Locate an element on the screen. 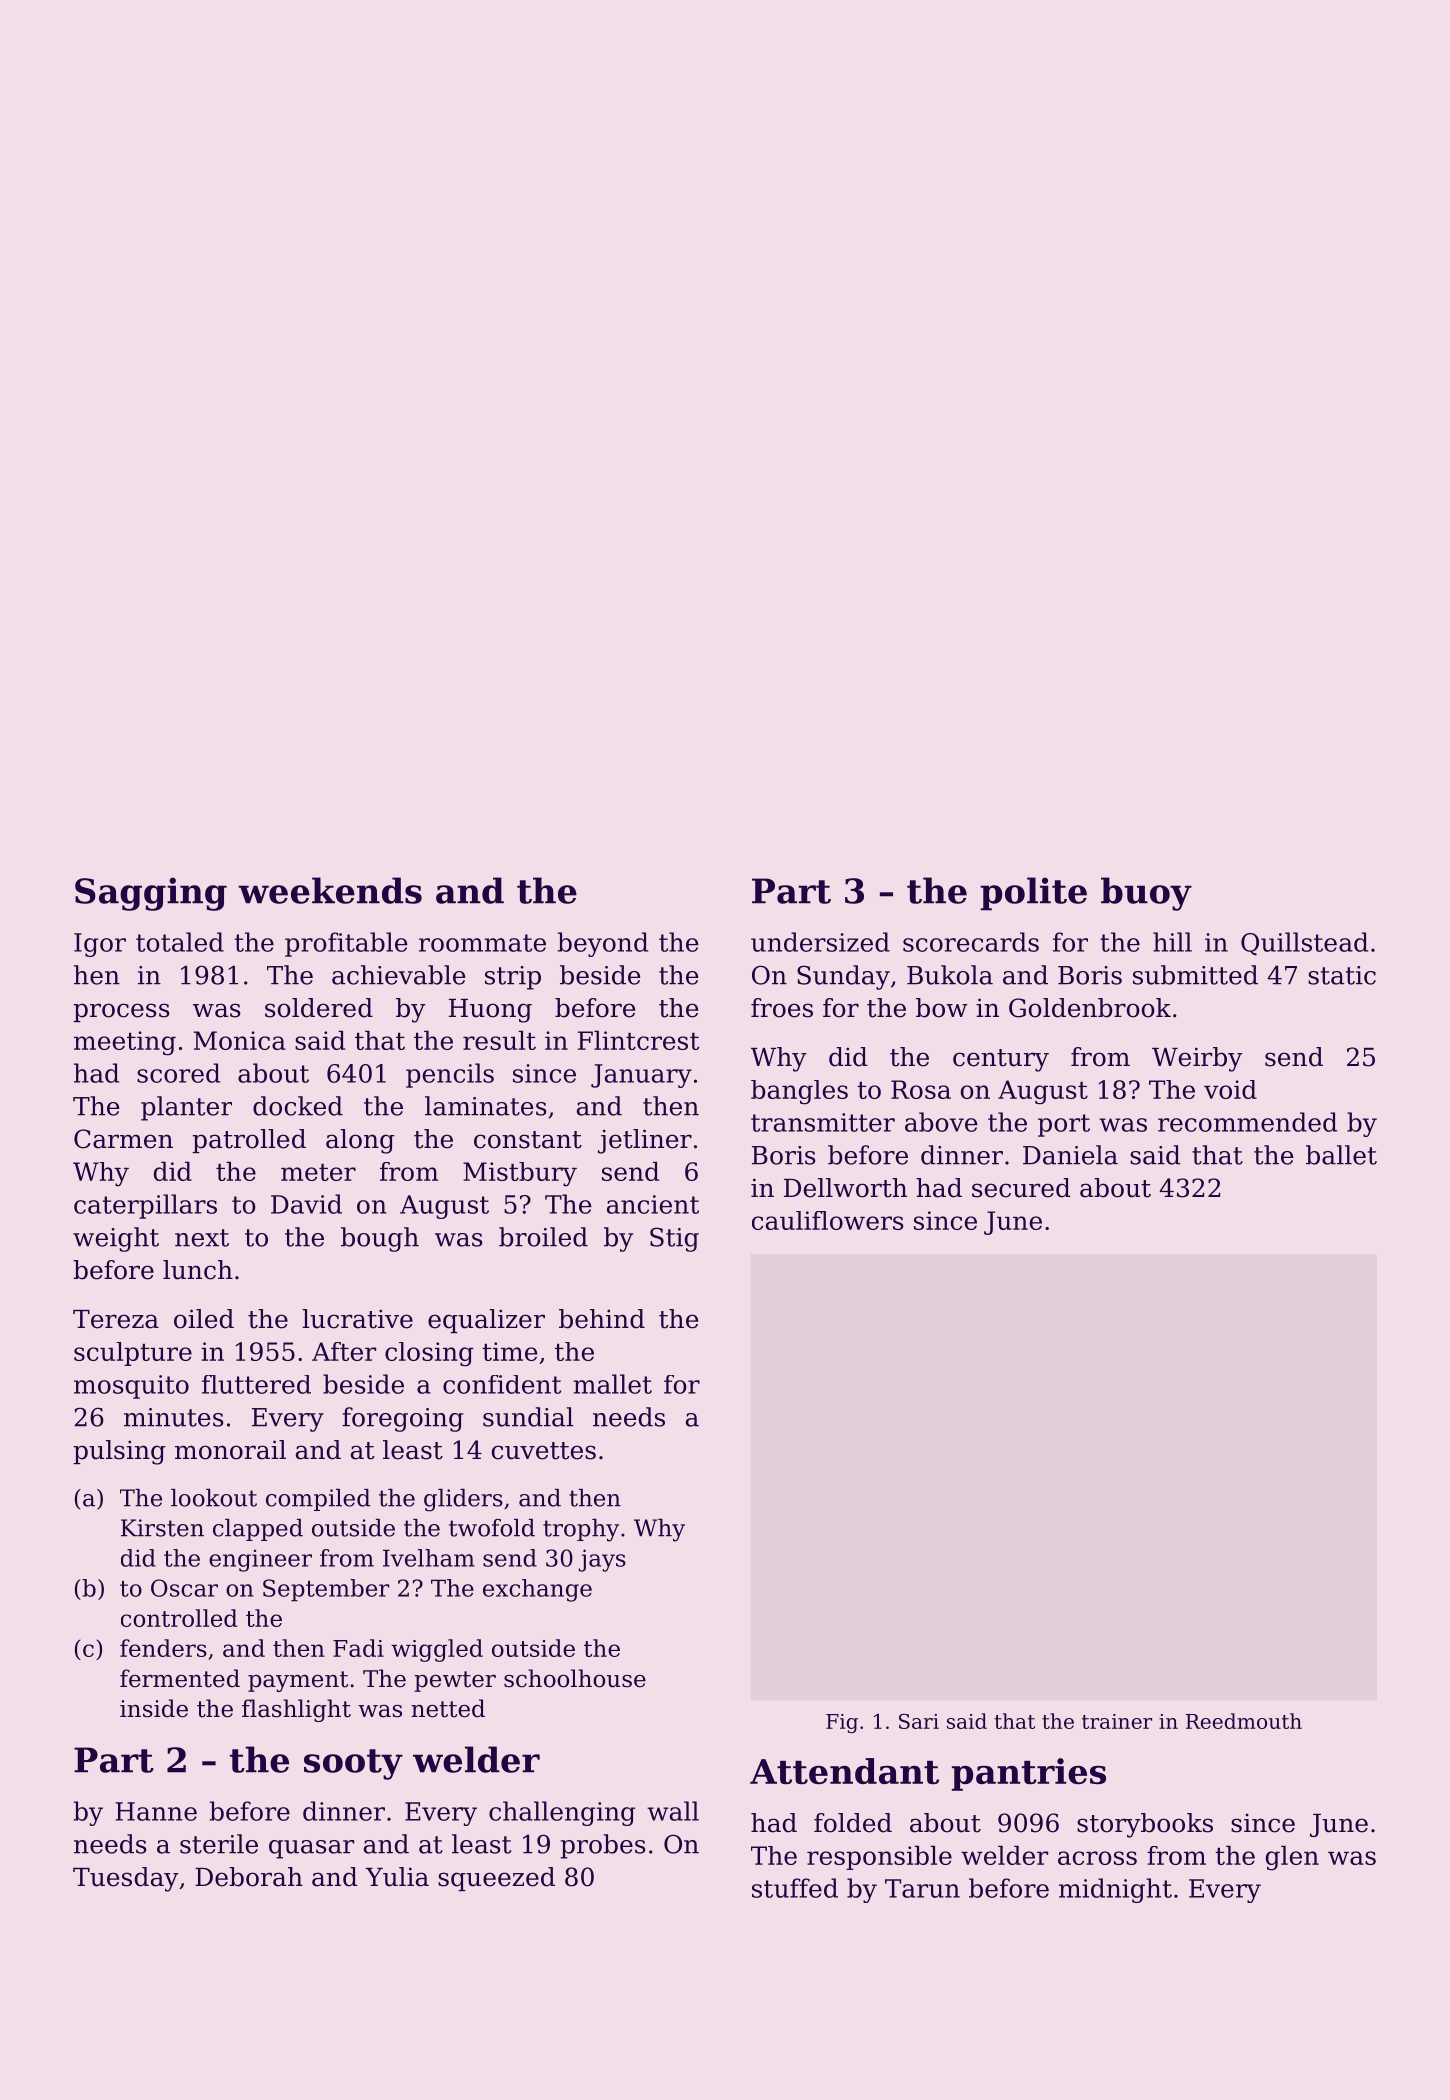 The image size is (1450, 2100). Fig is located at coordinates (842, 1723).
